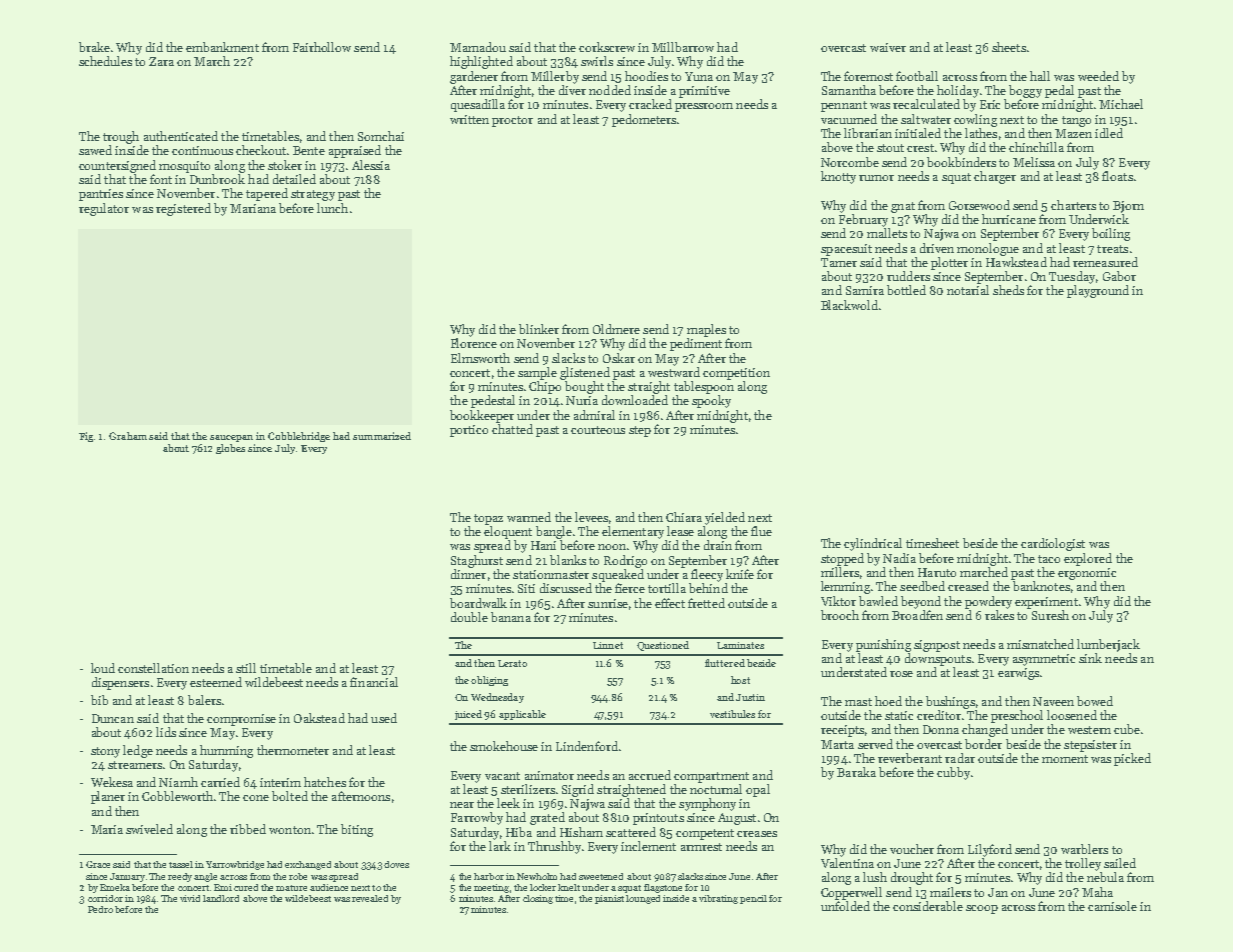 Image resolution: width=1233 pixels, height=952 pixels. I want to click on competition, so click(736, 374).
